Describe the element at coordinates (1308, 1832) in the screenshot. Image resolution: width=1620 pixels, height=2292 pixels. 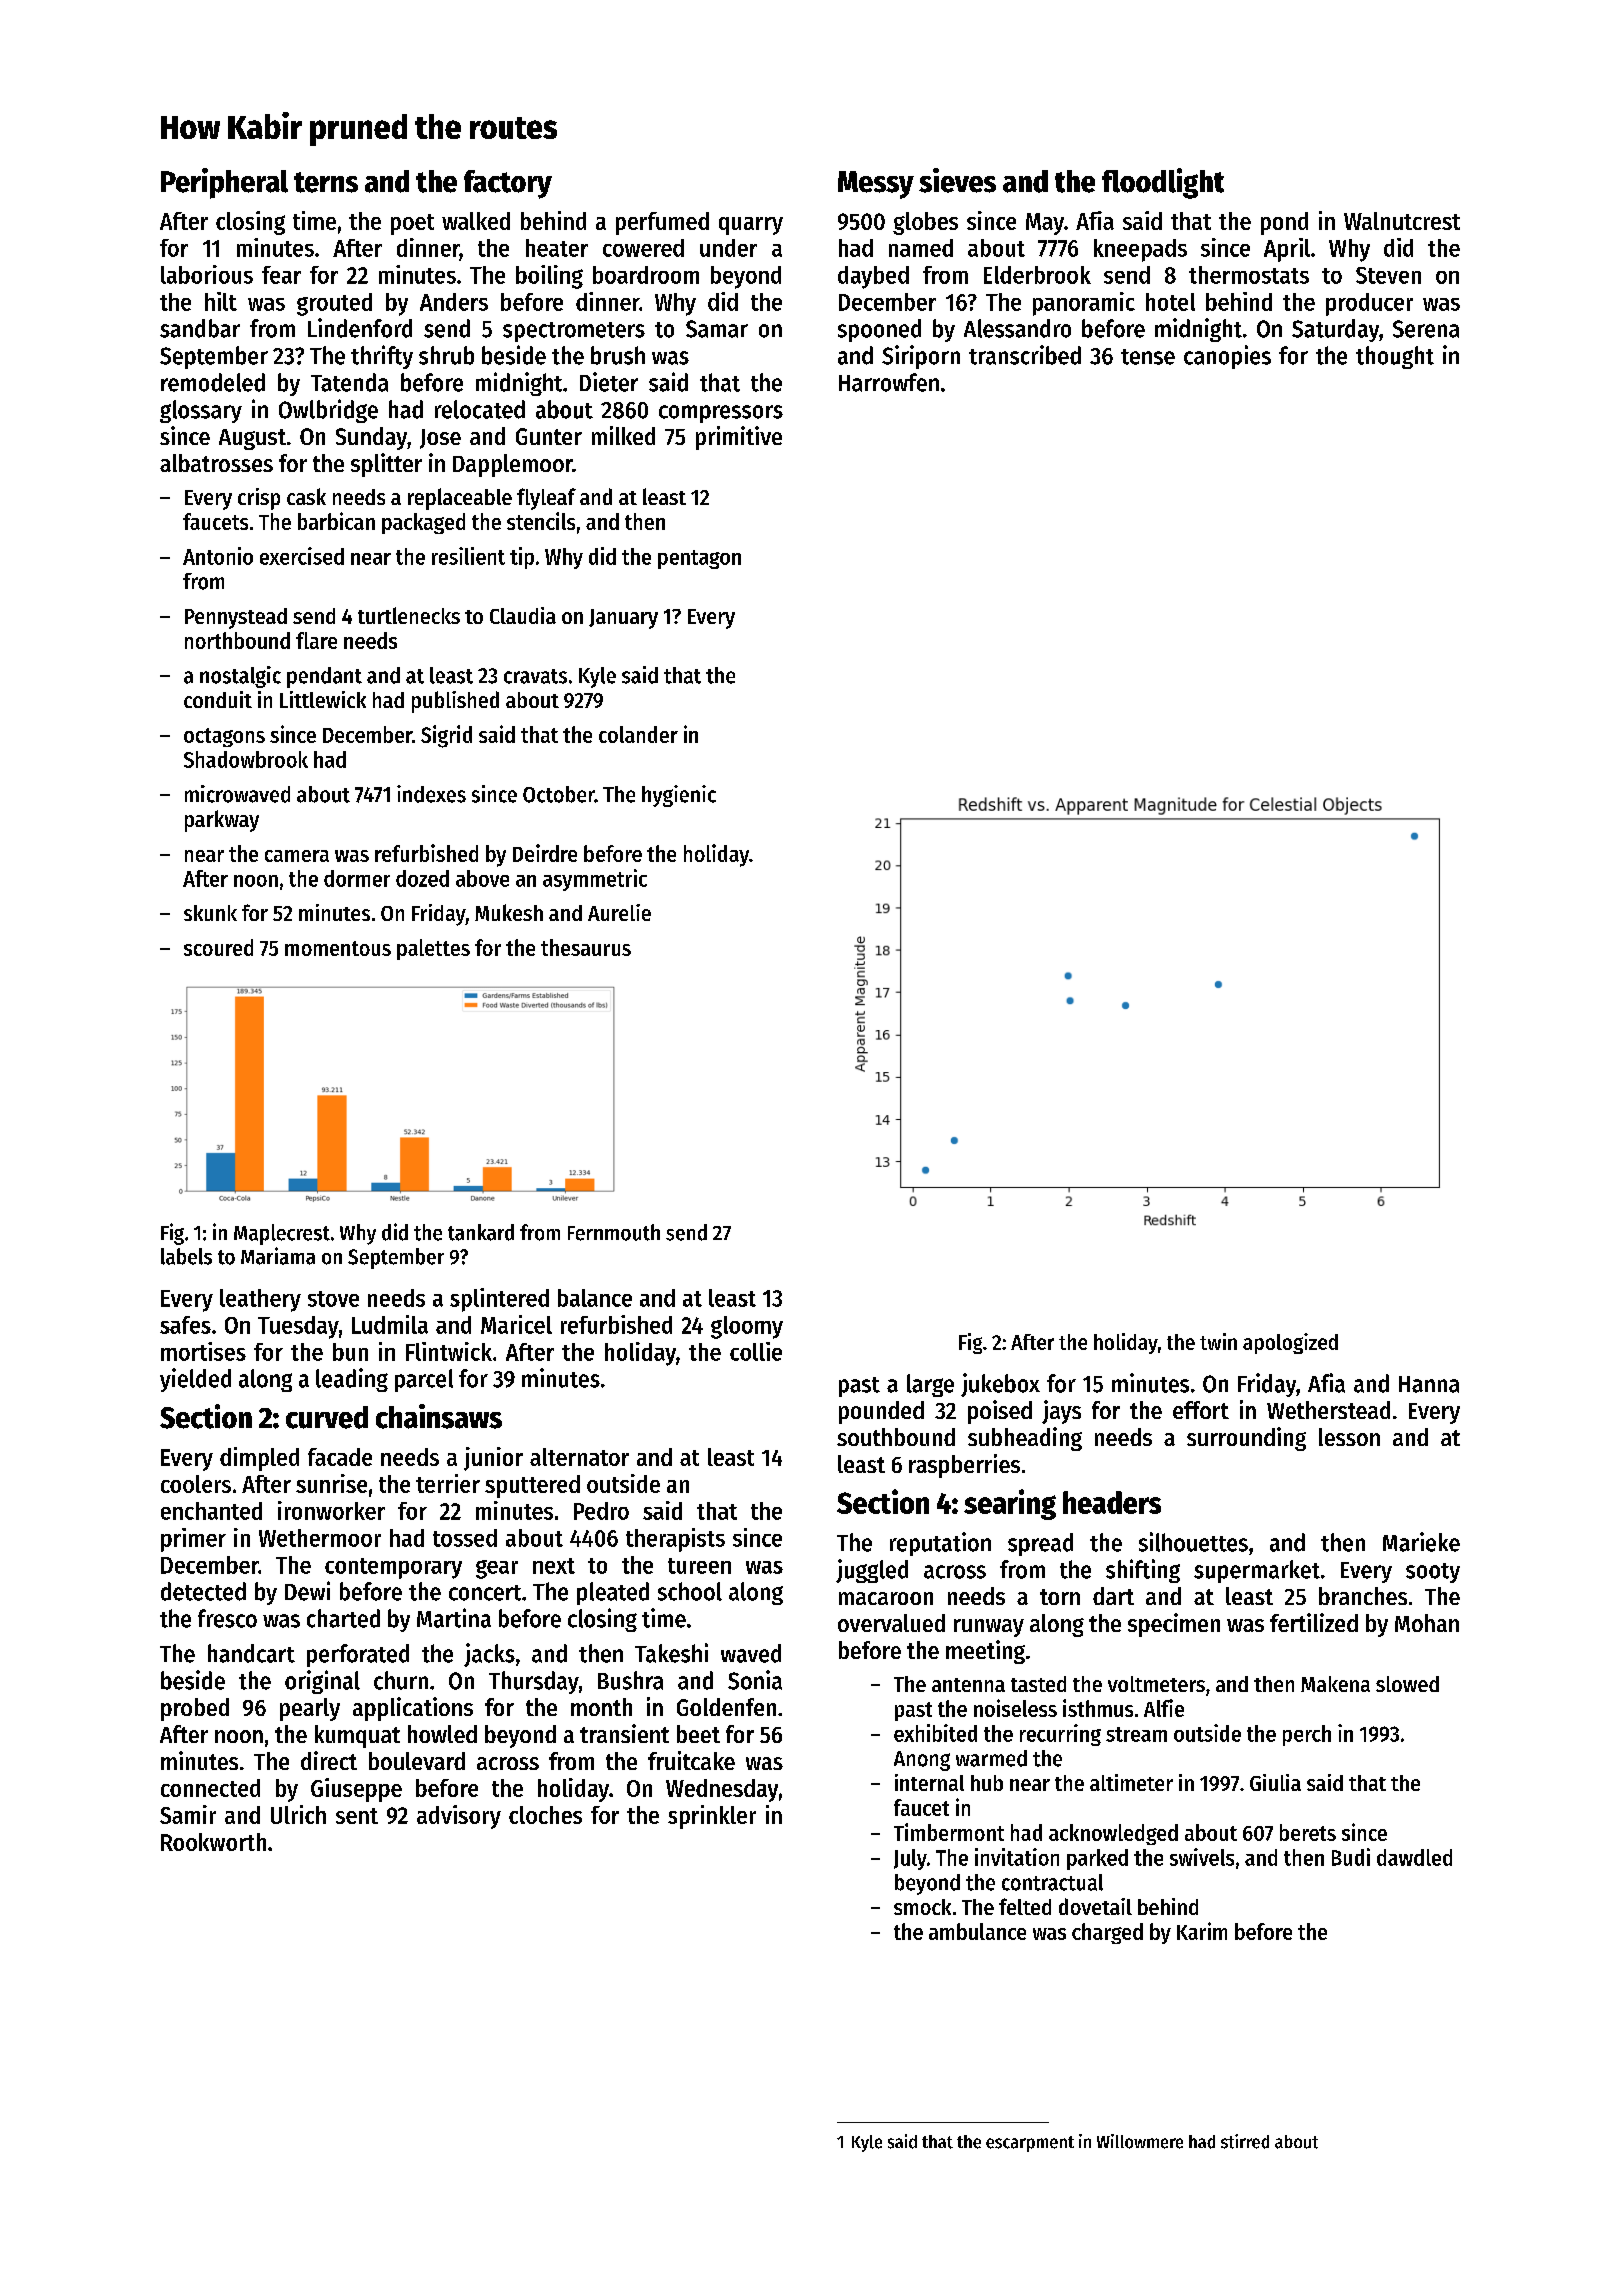
I see `berets` at that location.
